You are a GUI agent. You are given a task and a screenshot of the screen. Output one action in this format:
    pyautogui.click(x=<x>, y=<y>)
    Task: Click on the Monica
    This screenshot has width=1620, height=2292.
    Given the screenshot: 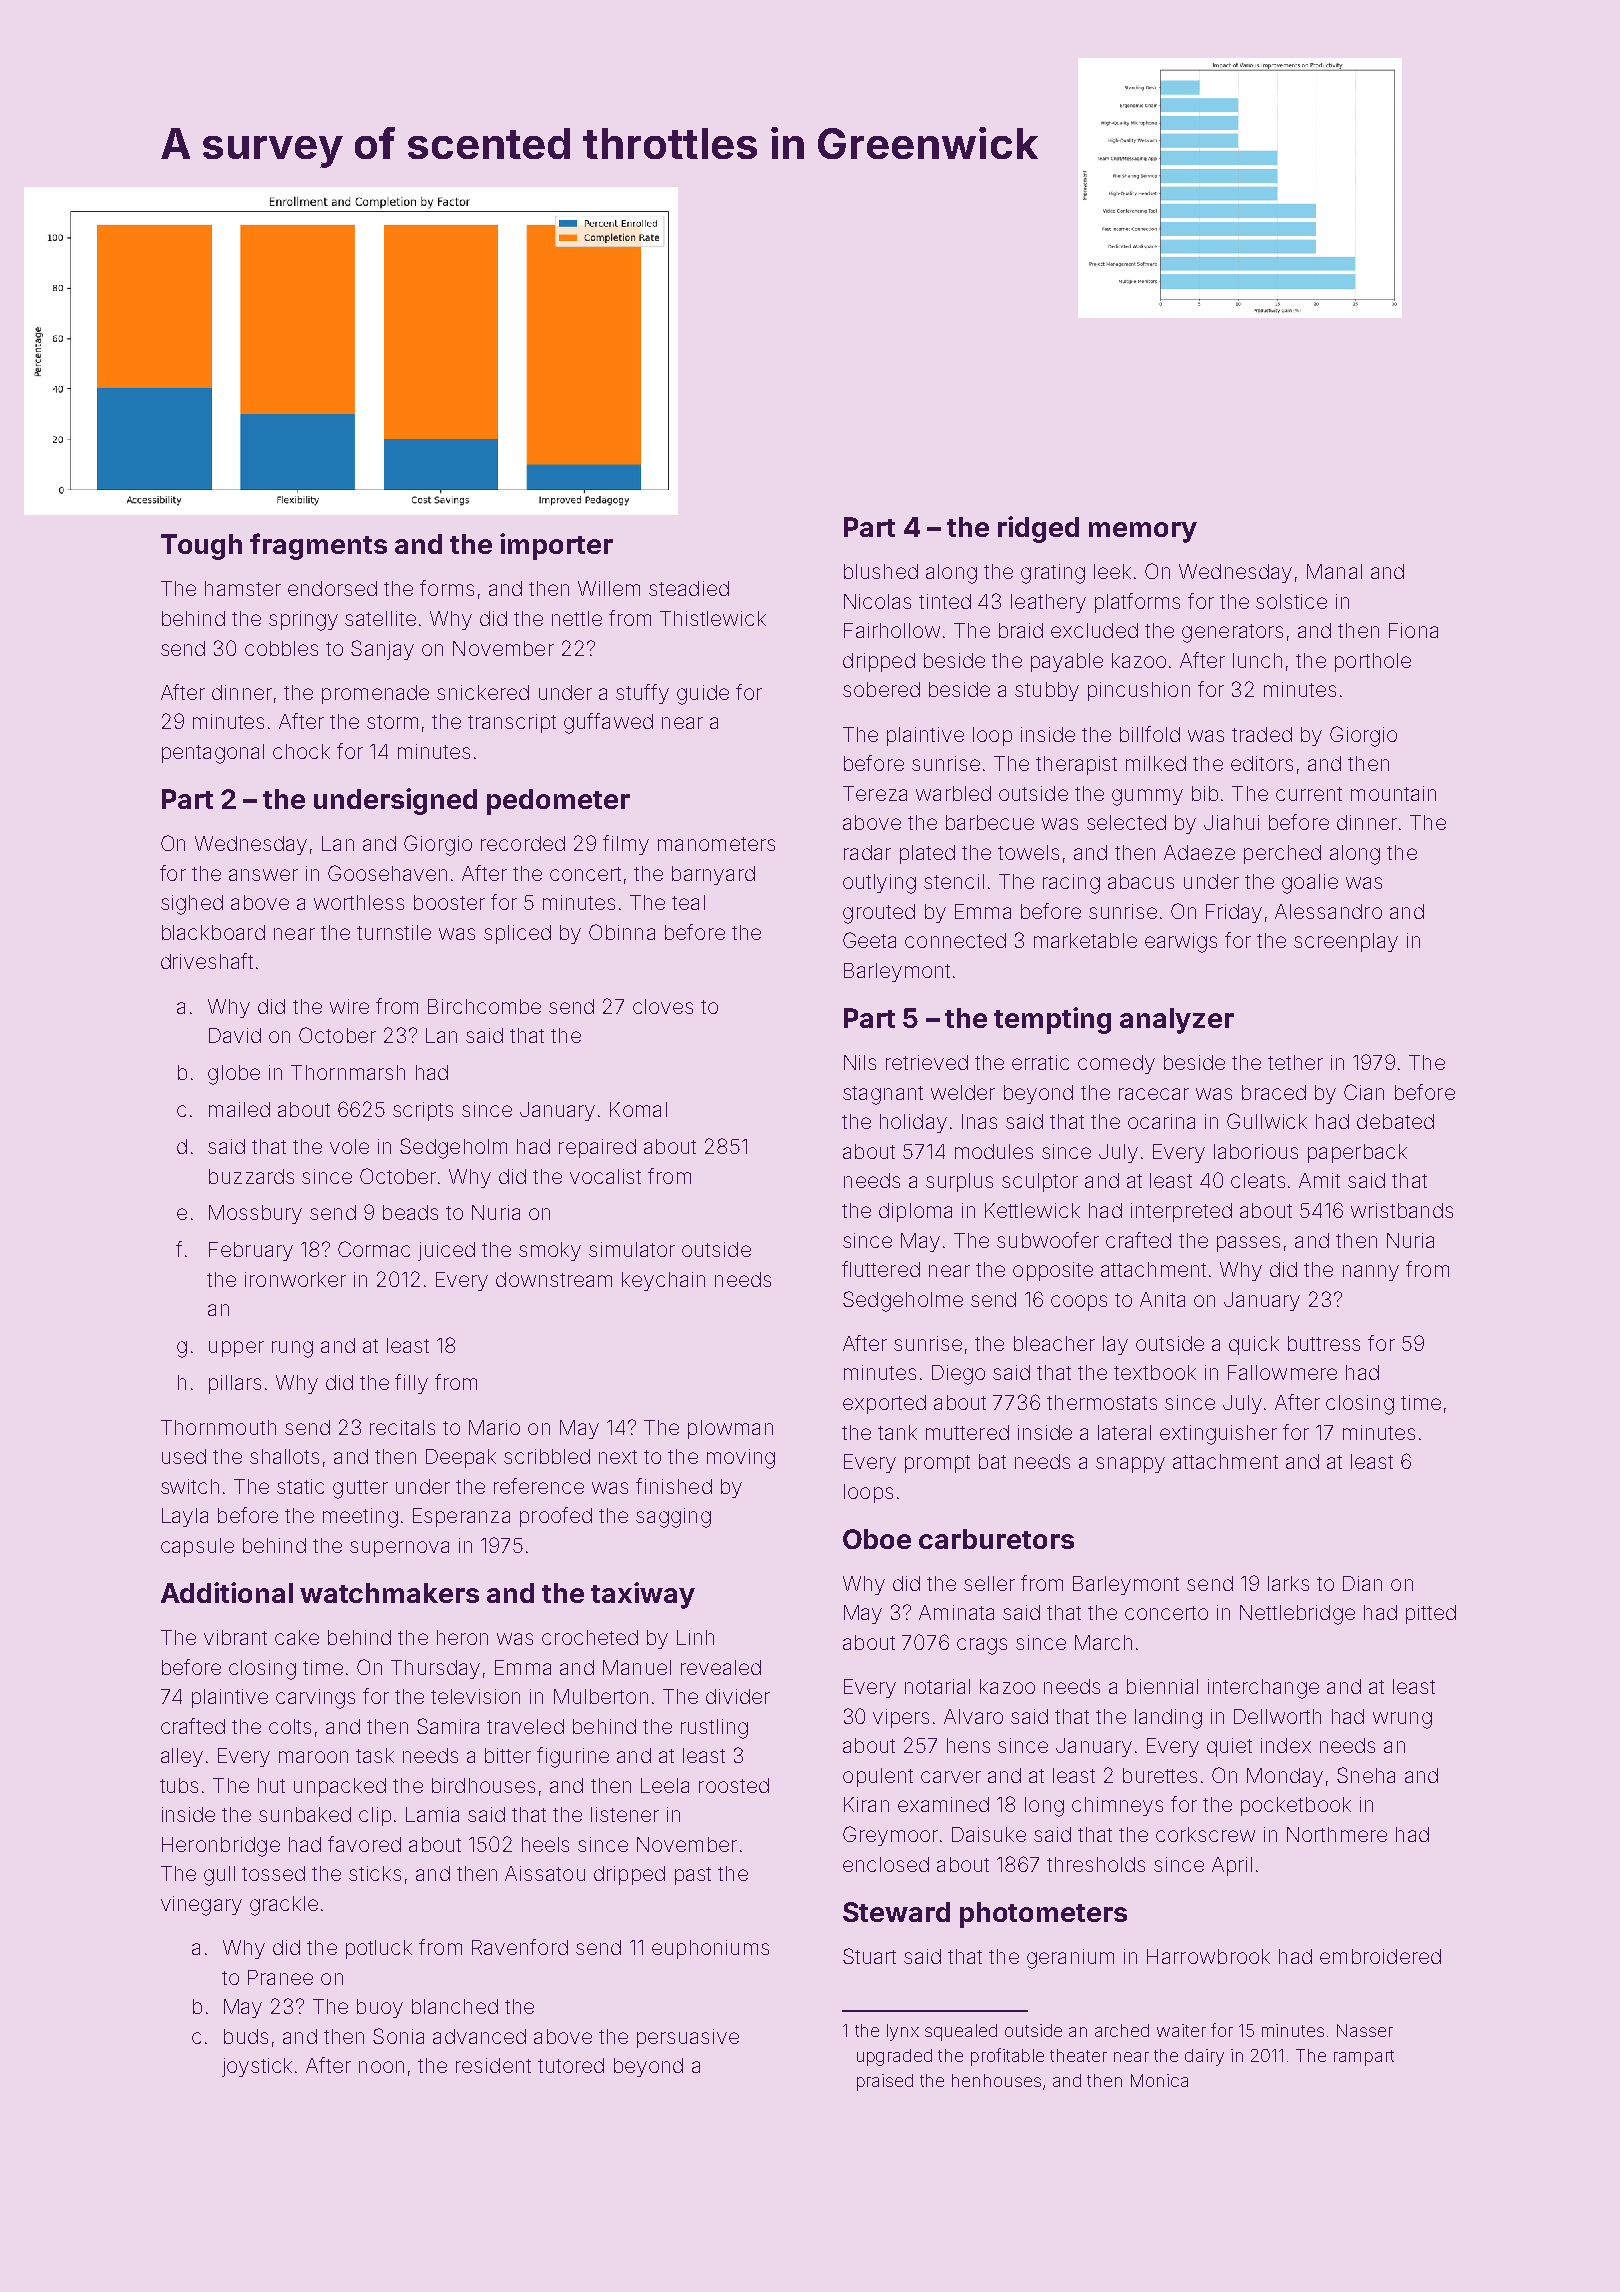 What is the action you would take?
    pyautogui.click(x=1159, y=2080)
